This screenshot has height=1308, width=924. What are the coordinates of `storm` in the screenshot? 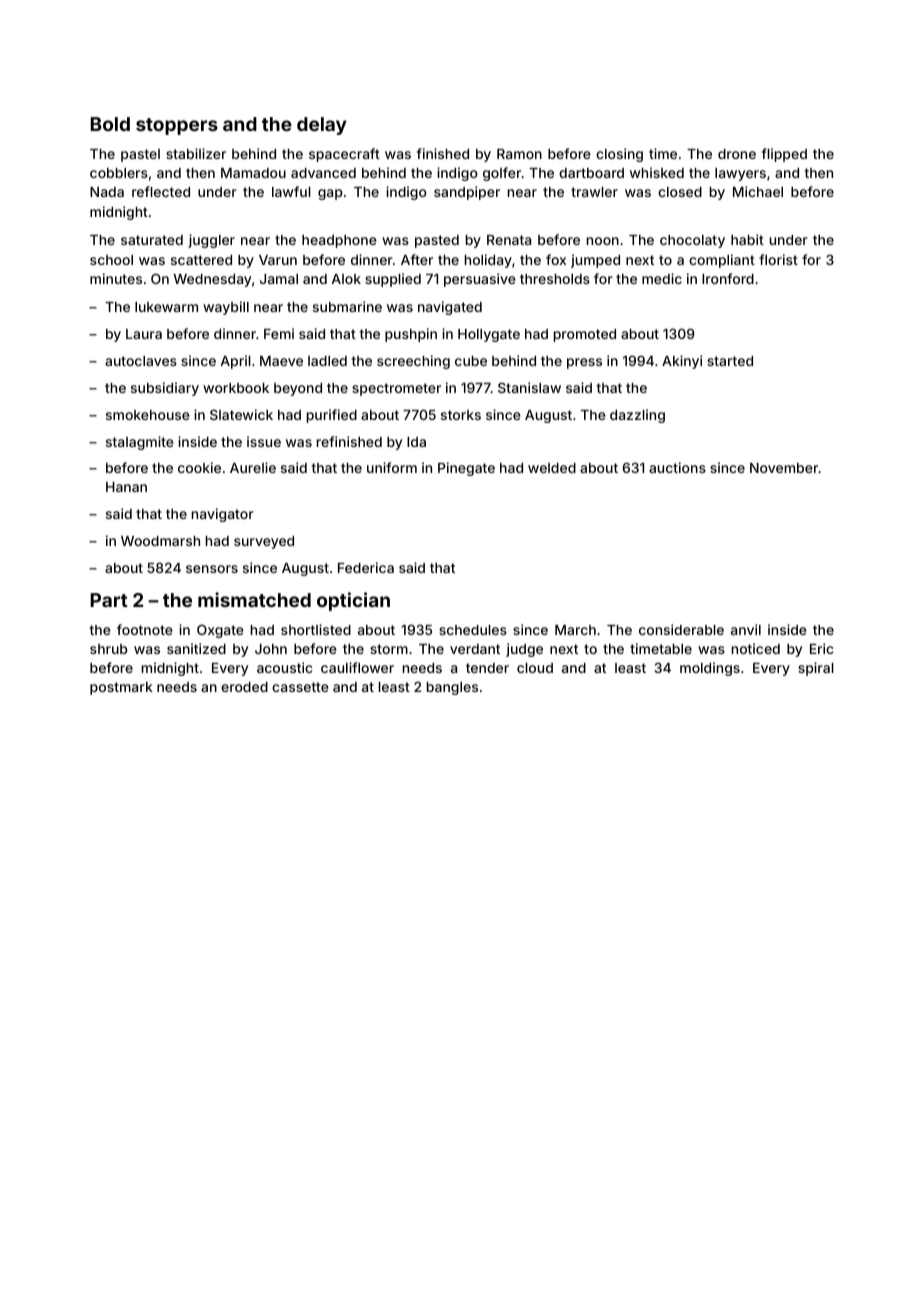 It's located at (389, 649).
